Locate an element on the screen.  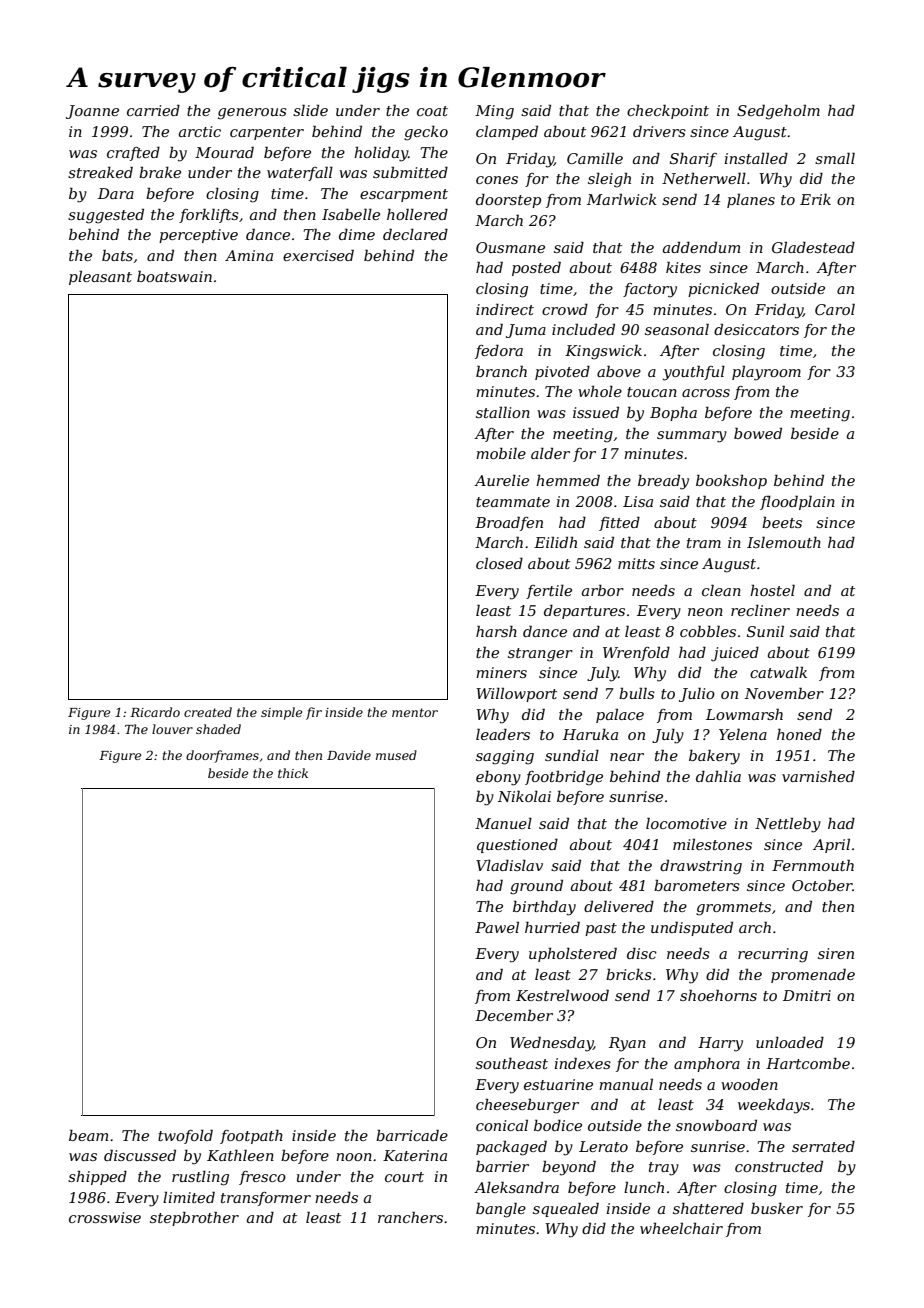
pleasant is located at coordinates (100, 278).
